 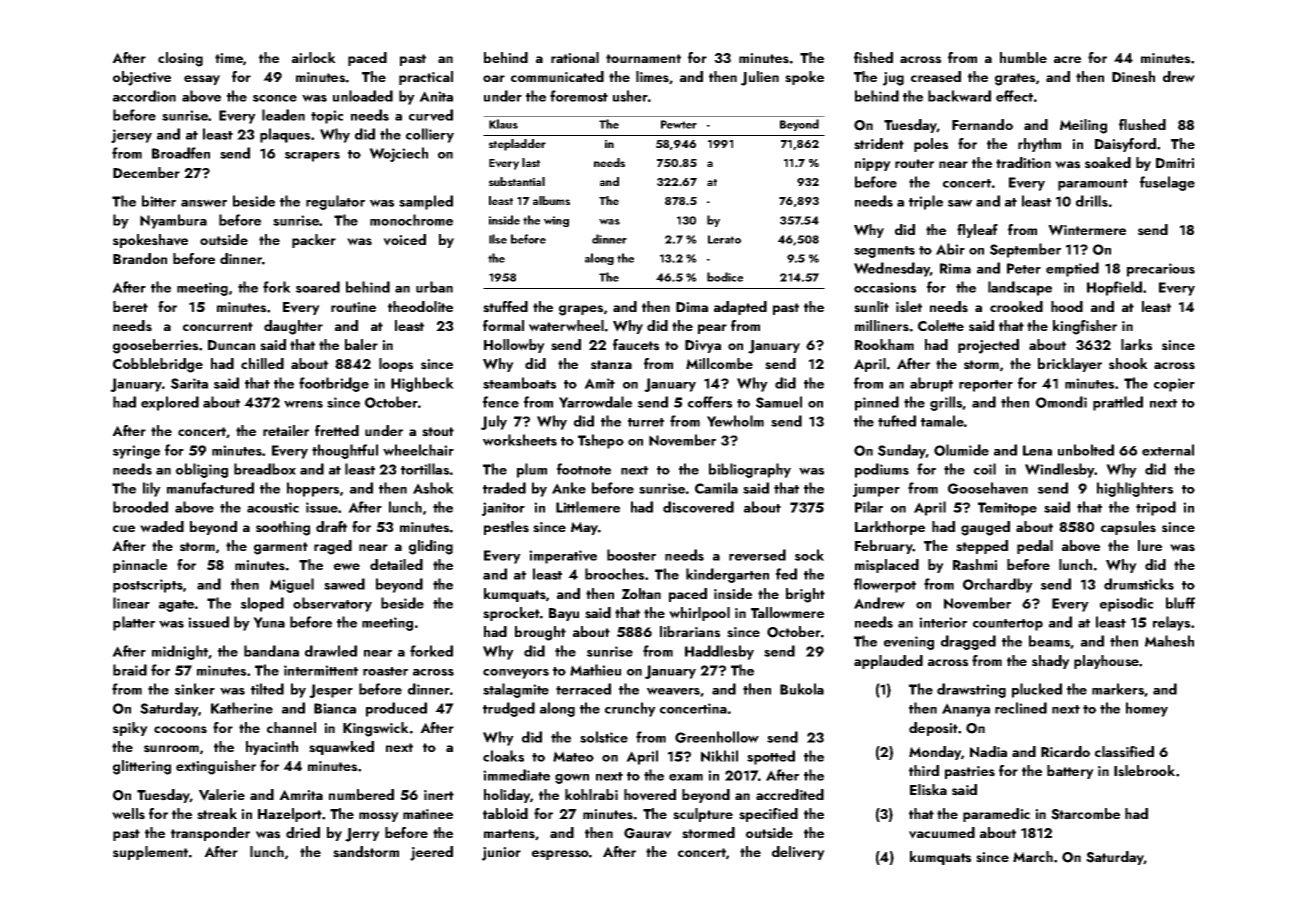 I want to click on tournament, so click(x=643, y=58).
